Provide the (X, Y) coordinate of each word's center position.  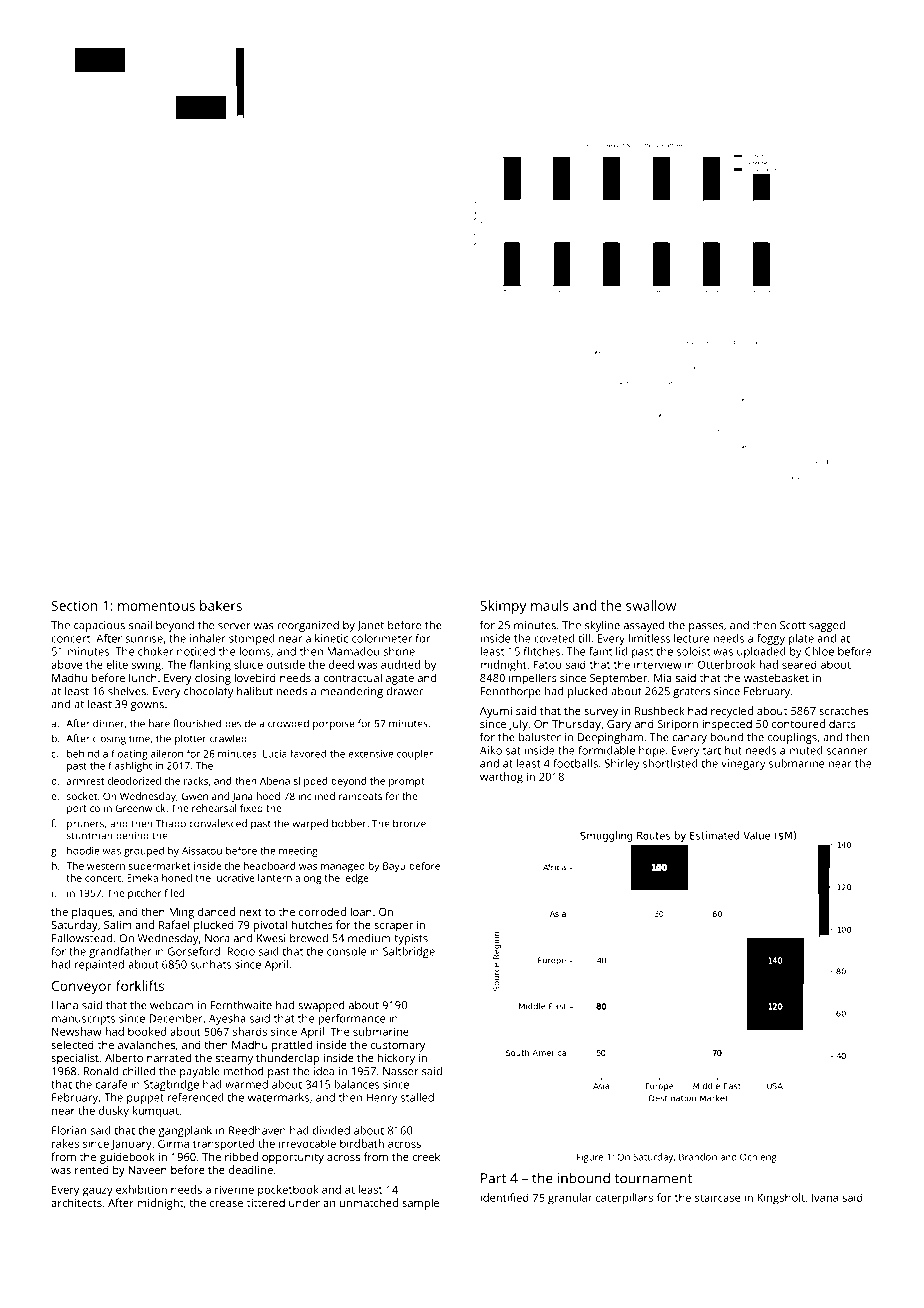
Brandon (698, 1157)
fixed (251, 808)
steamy (234, 1060)
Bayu (394, 867)
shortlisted (670, 763)
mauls (550, 605)
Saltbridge (409, 952)
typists (411, 939)
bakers (221, 605)
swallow (651, 605)
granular (570, 1199)
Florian (69, 1130)
